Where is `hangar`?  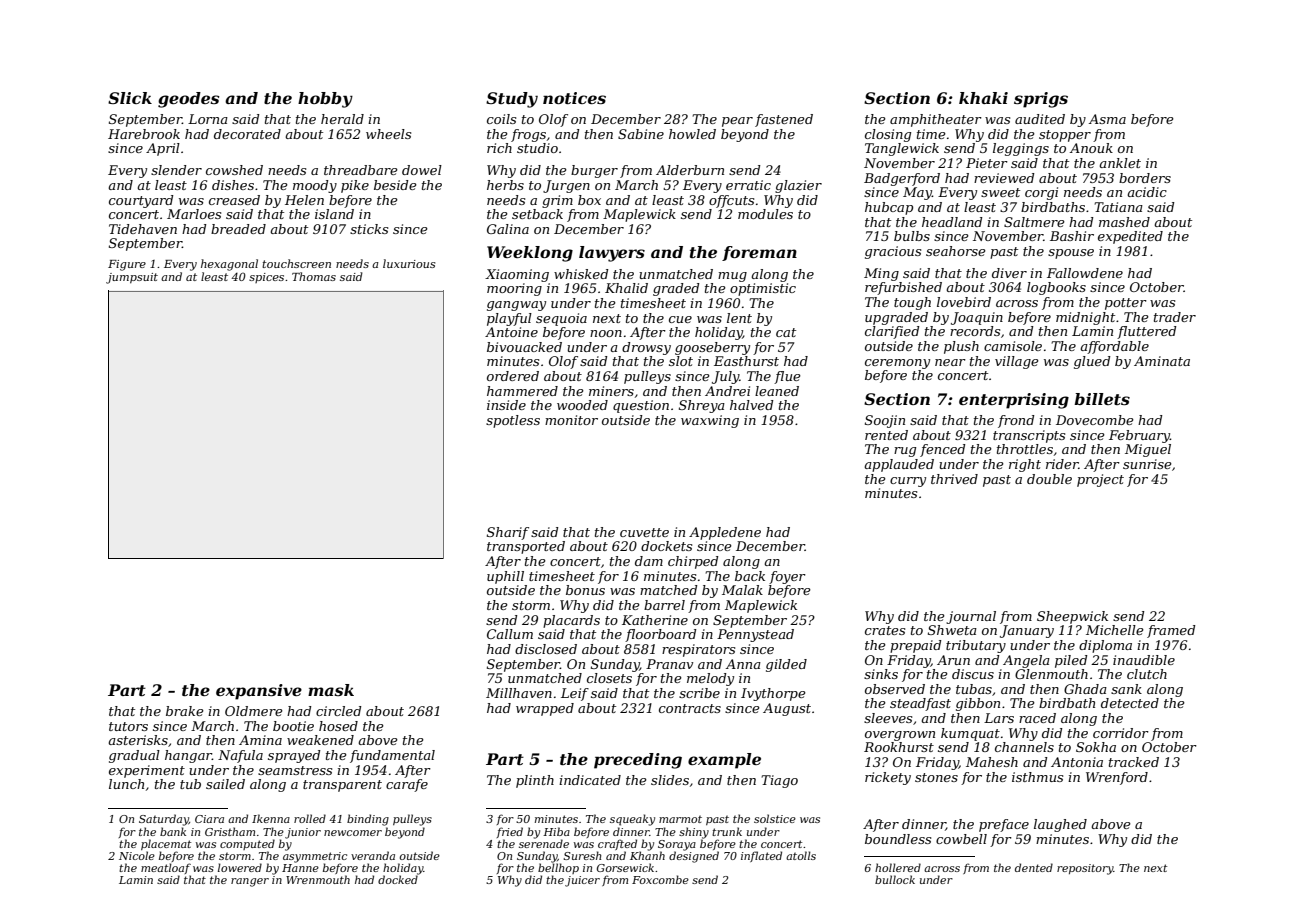 hangar is located at coordinates (188, 756).
